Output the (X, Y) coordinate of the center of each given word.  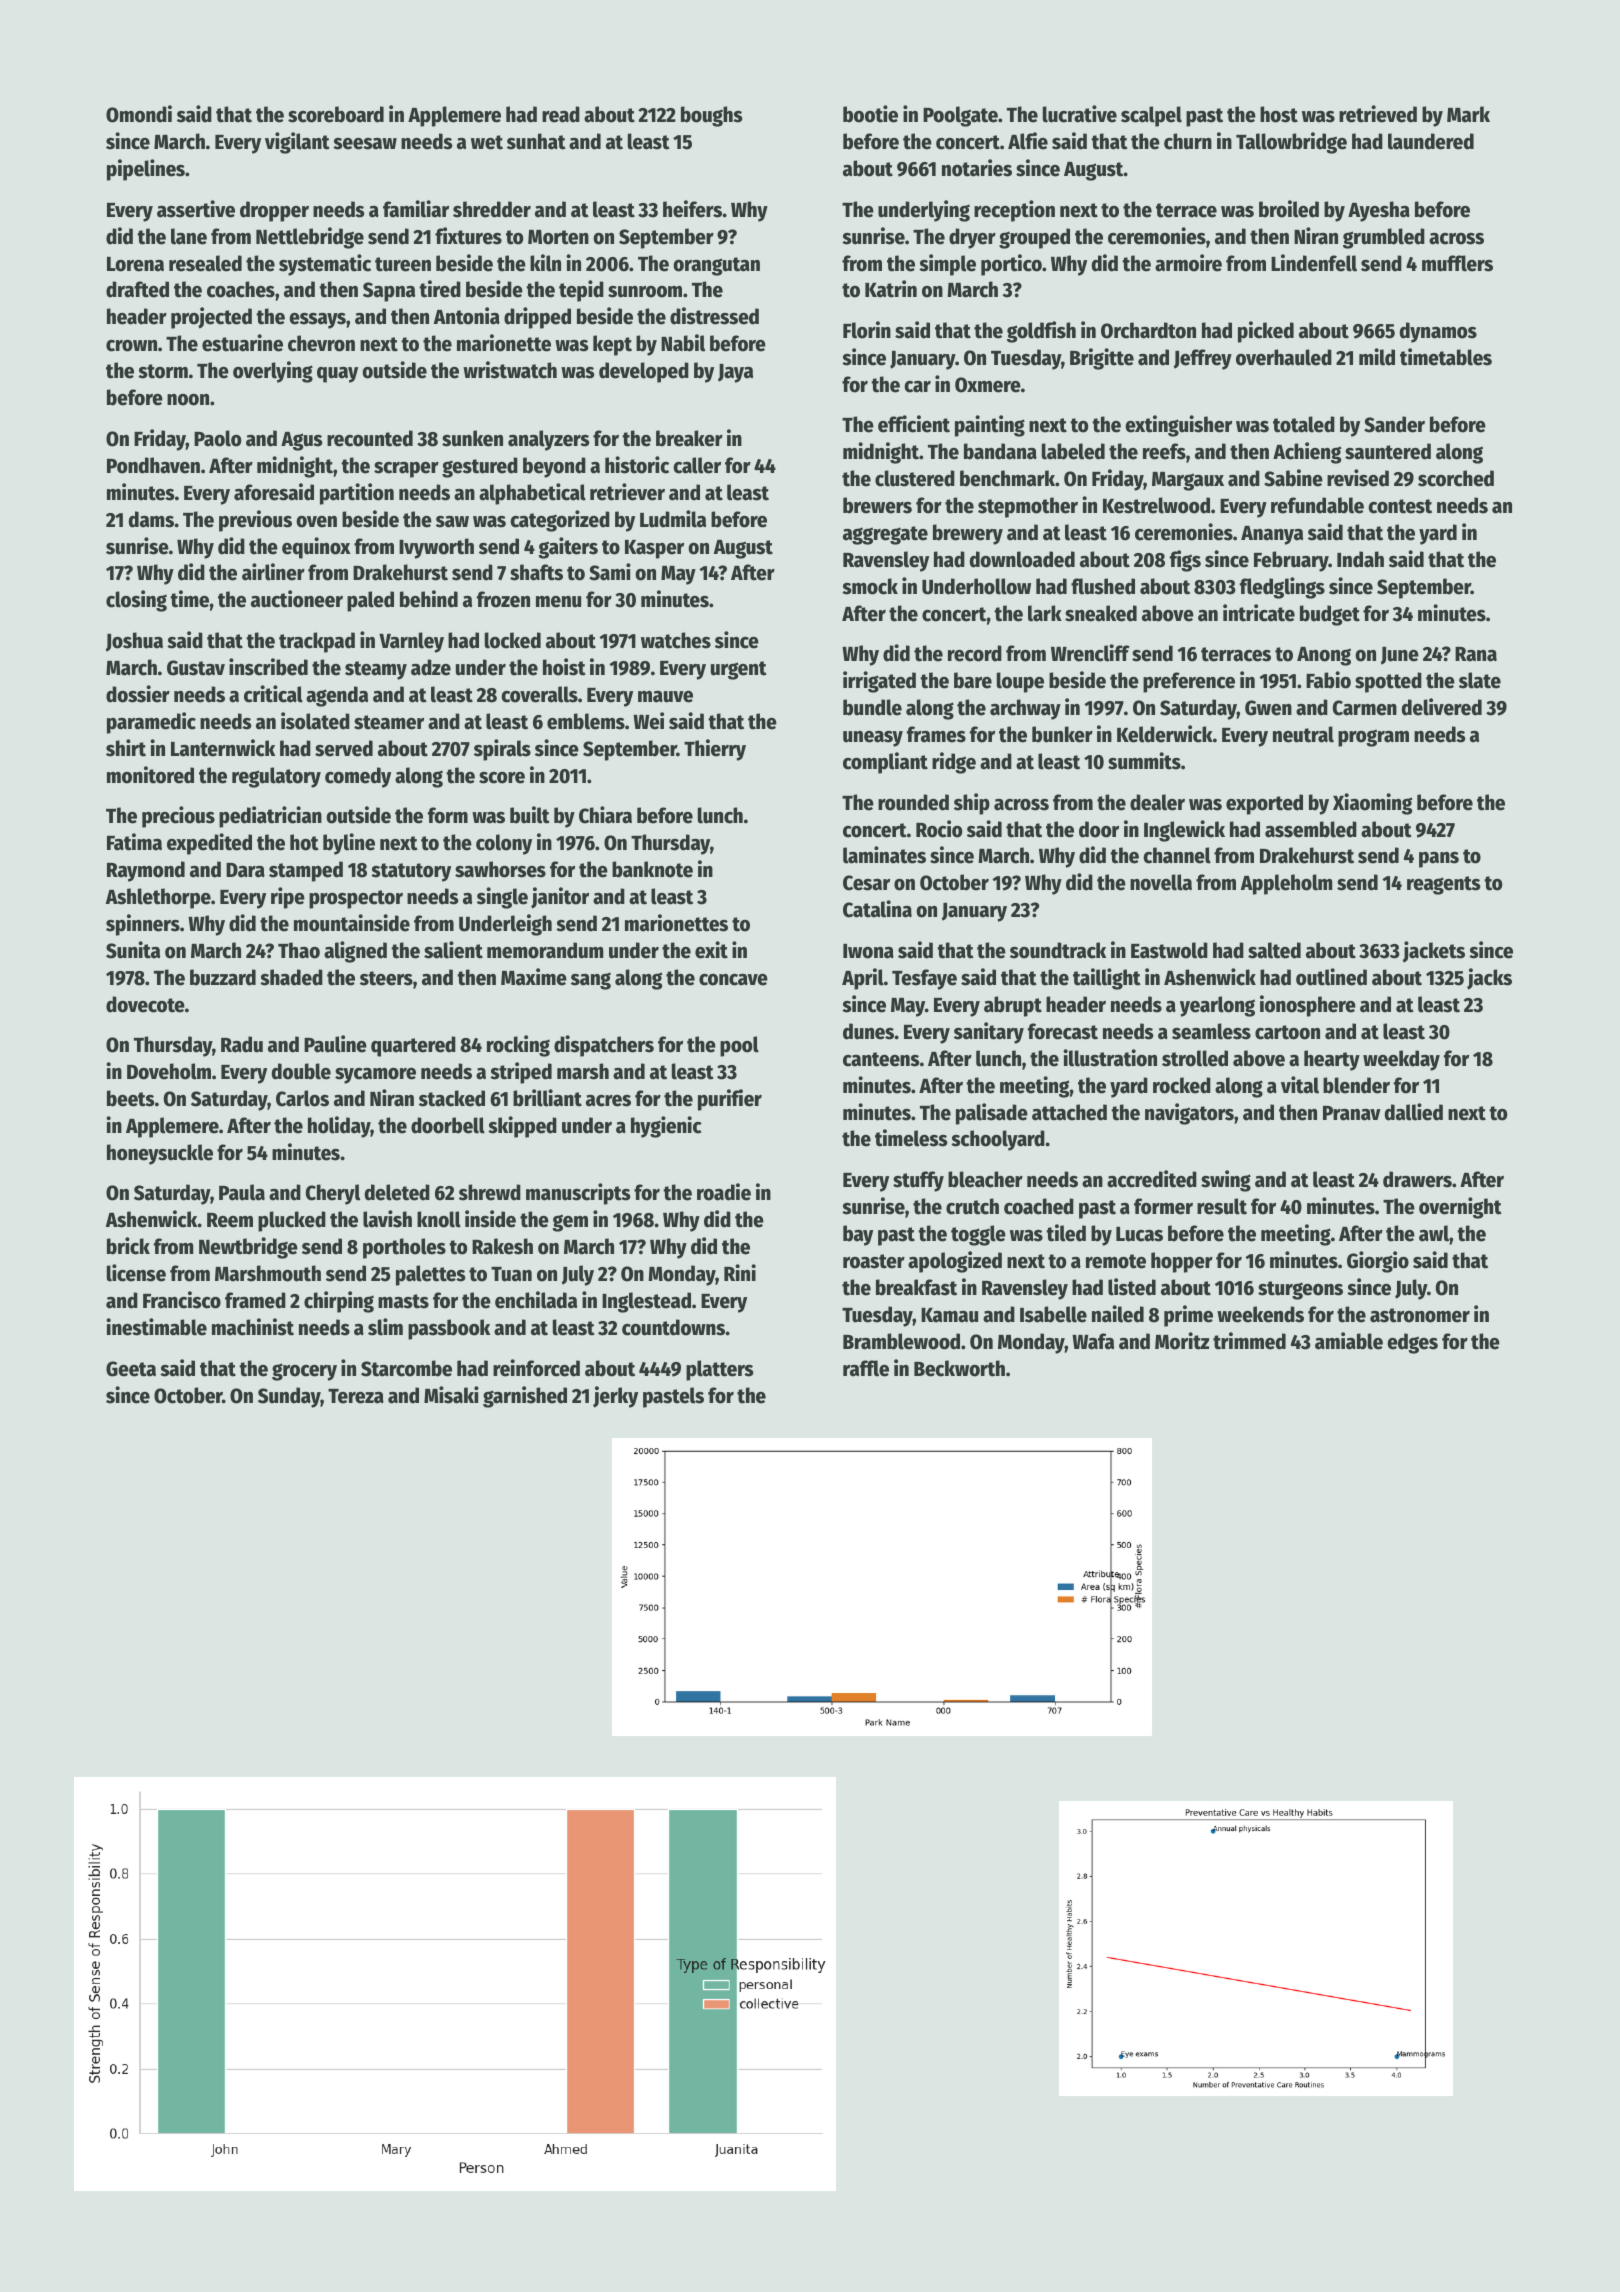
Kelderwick (1165, 734)
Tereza (356, 1396)
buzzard (223, 977)
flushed (1103, 586)
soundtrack (1058, 950)
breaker (689, 438)
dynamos (1438, 332)
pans (1439, 860)
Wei (648, 721)
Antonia (467, 316)
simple (947, 265)
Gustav (196, 668)
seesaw (365, 144)
